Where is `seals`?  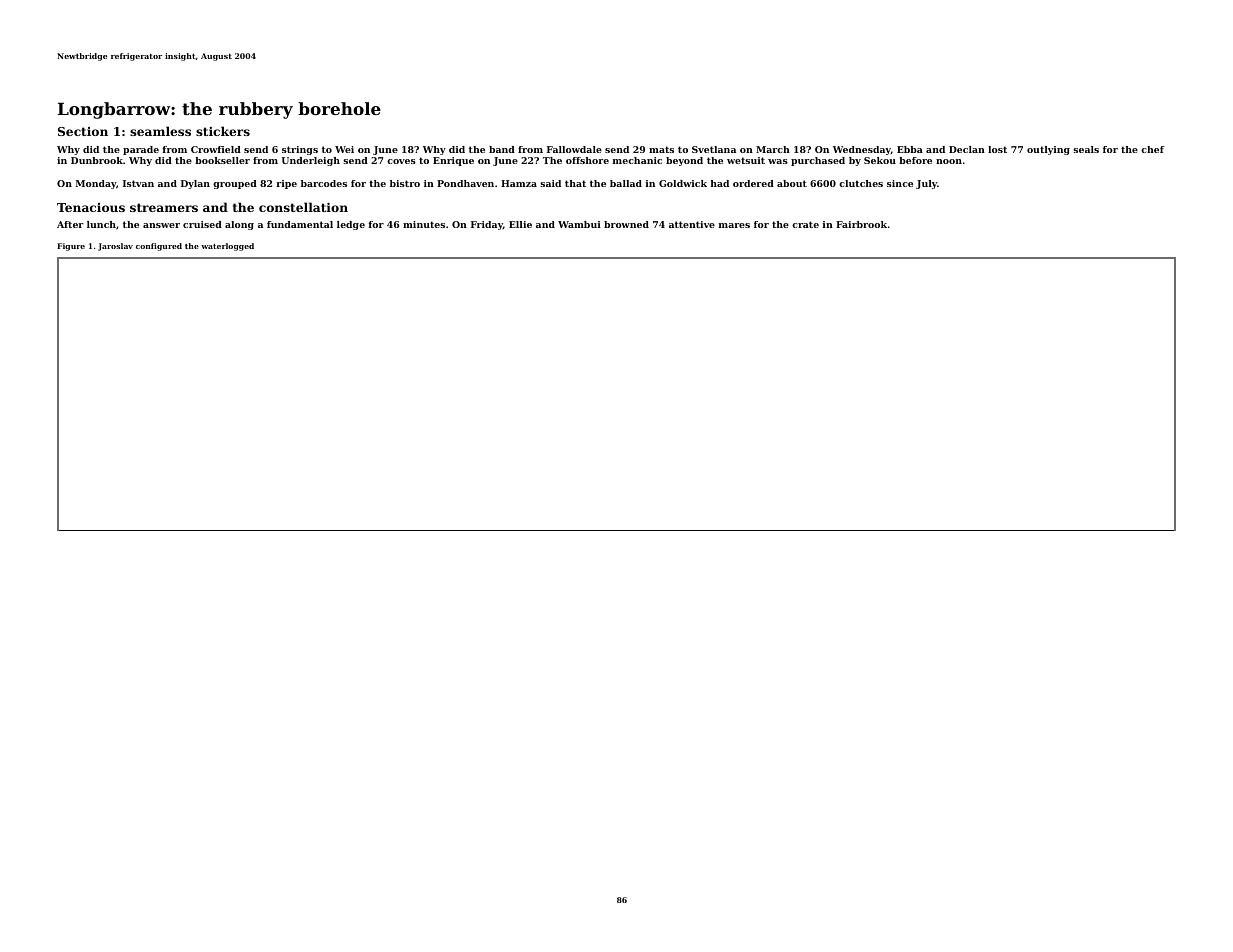
seals is located at coordinates (1086, 149).
